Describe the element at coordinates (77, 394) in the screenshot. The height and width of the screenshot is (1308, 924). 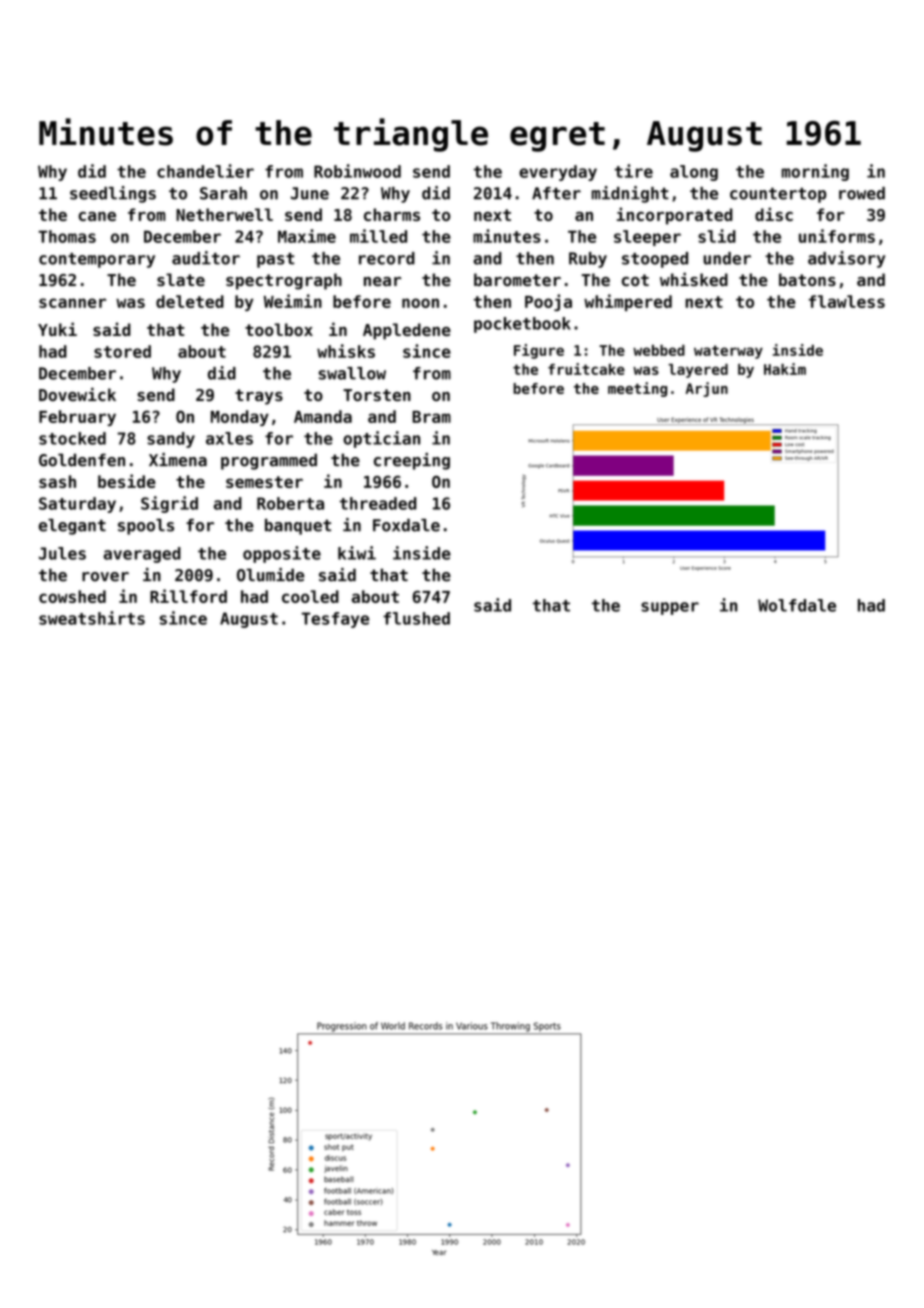
I see `Dovewick` at that location.
